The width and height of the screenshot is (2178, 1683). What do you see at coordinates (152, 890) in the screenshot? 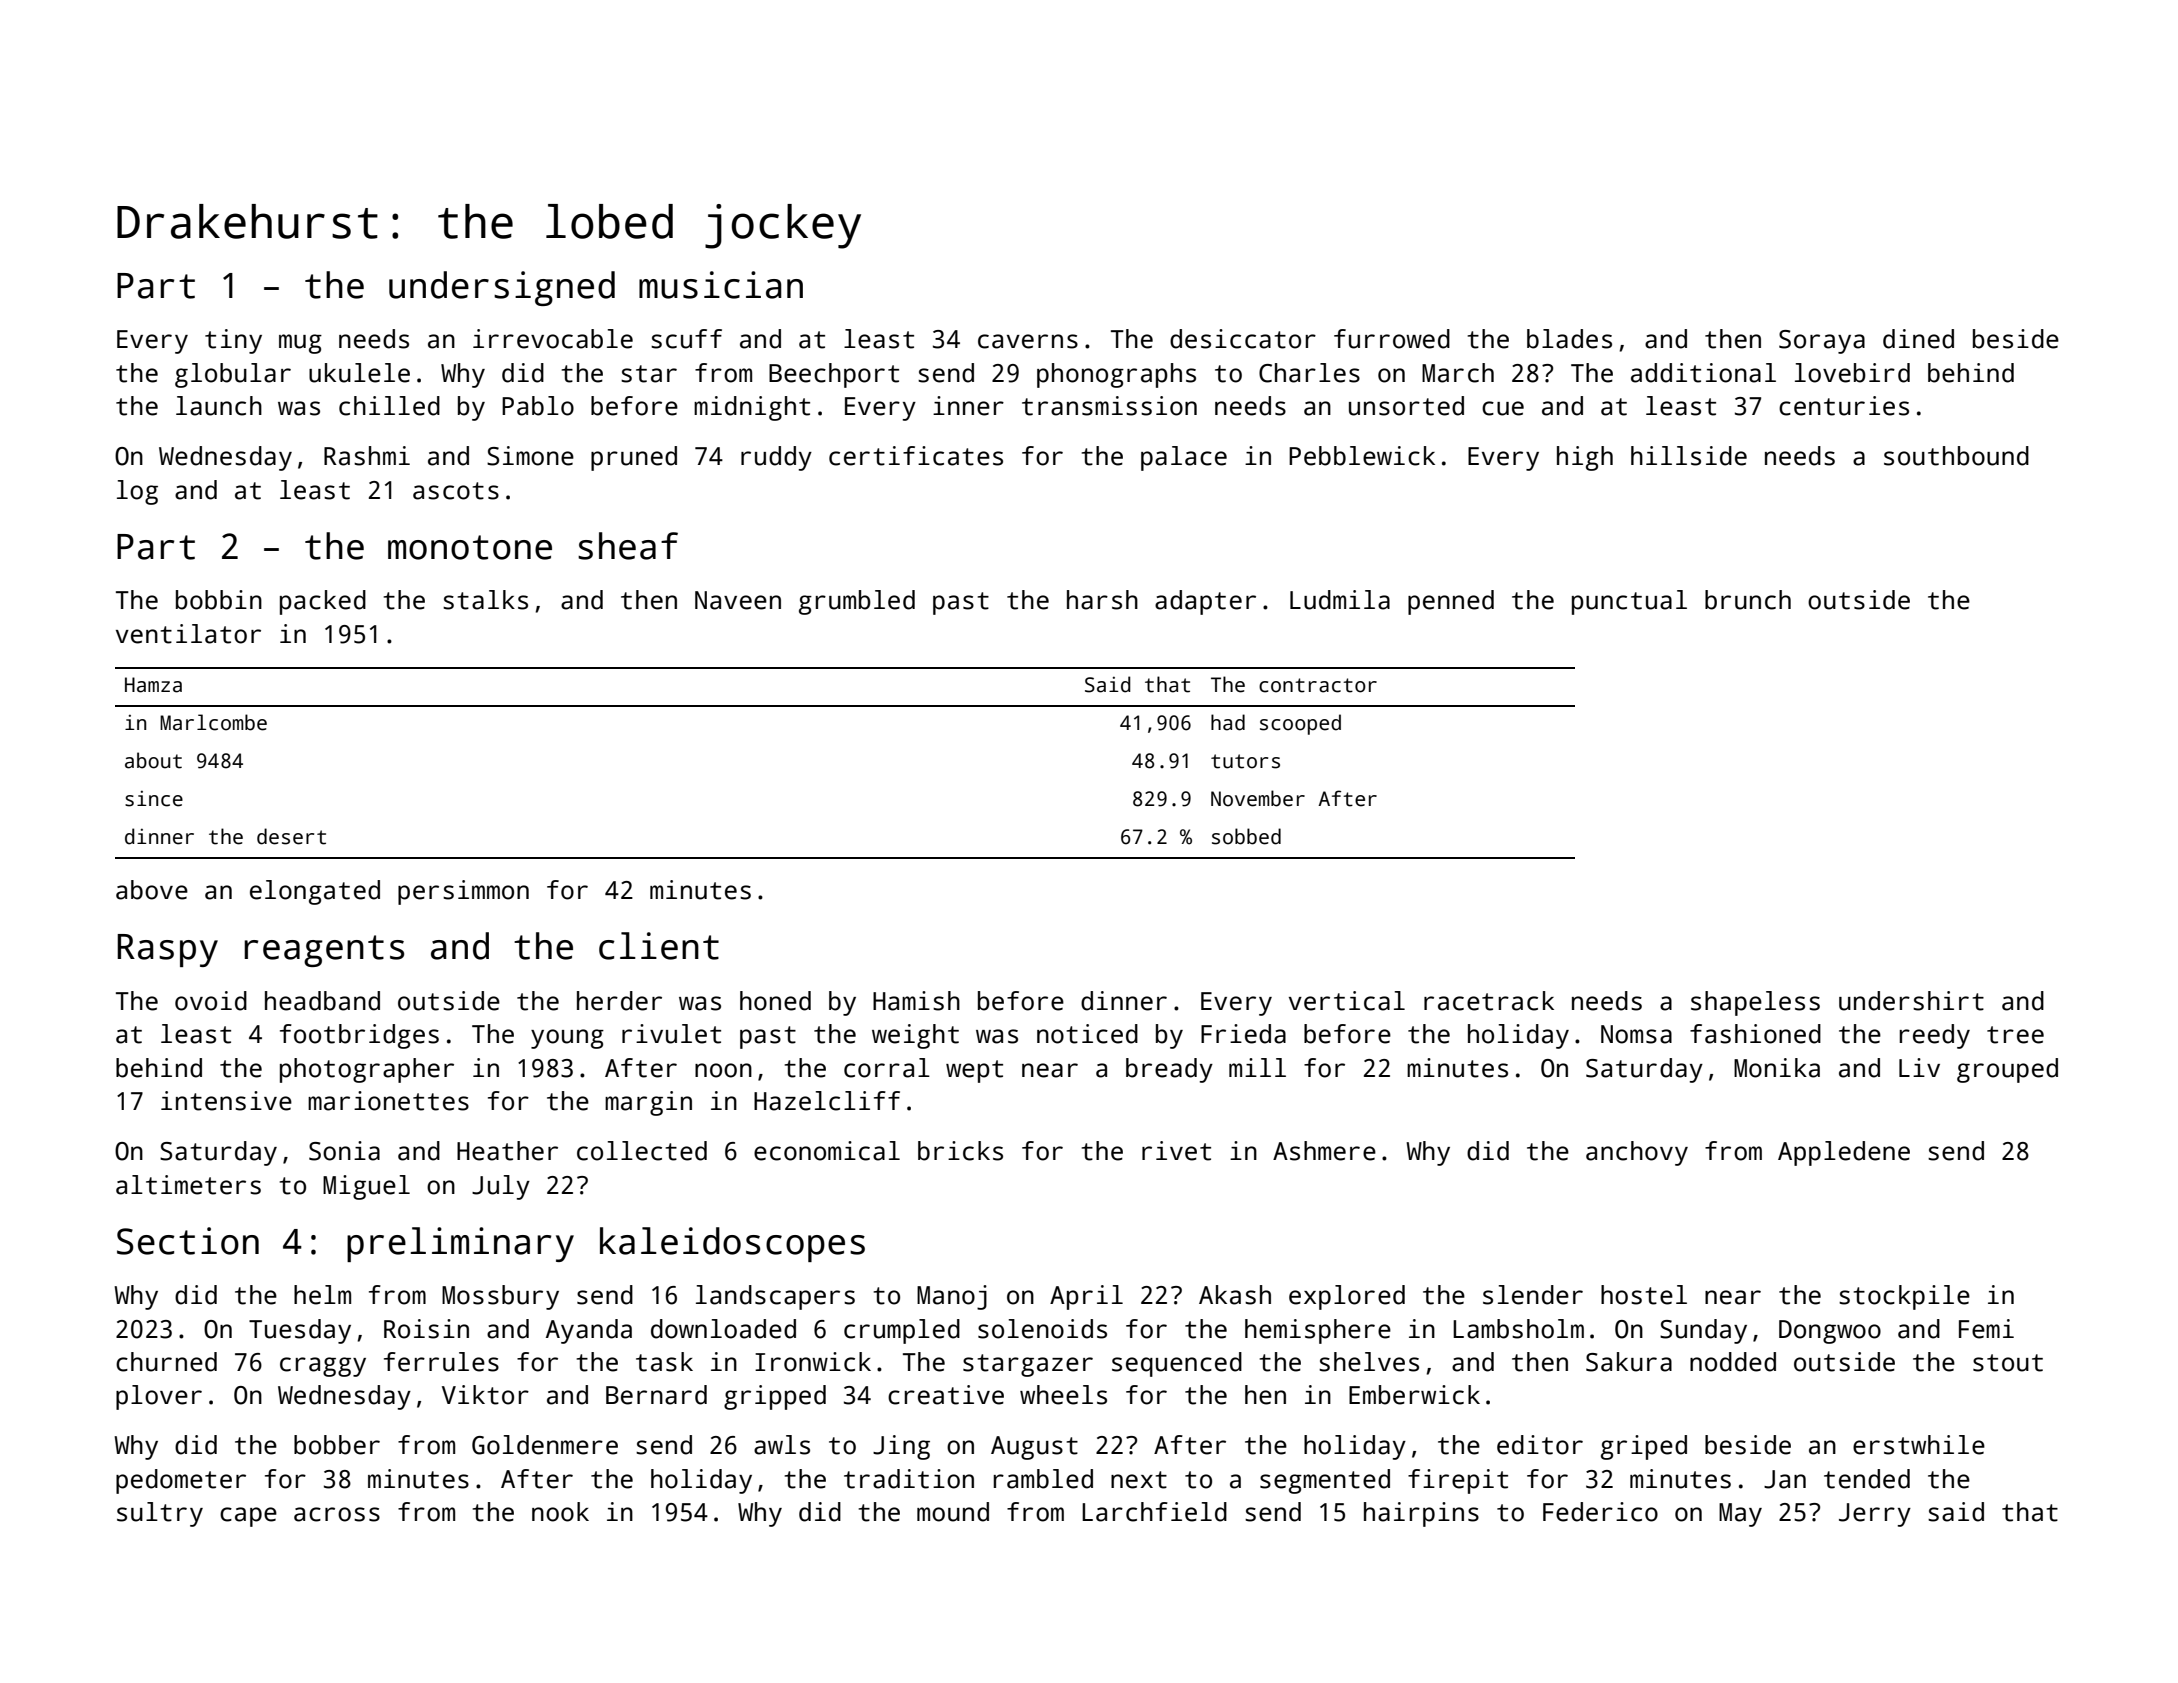
I see `above` at bounding box center [152, 890].
